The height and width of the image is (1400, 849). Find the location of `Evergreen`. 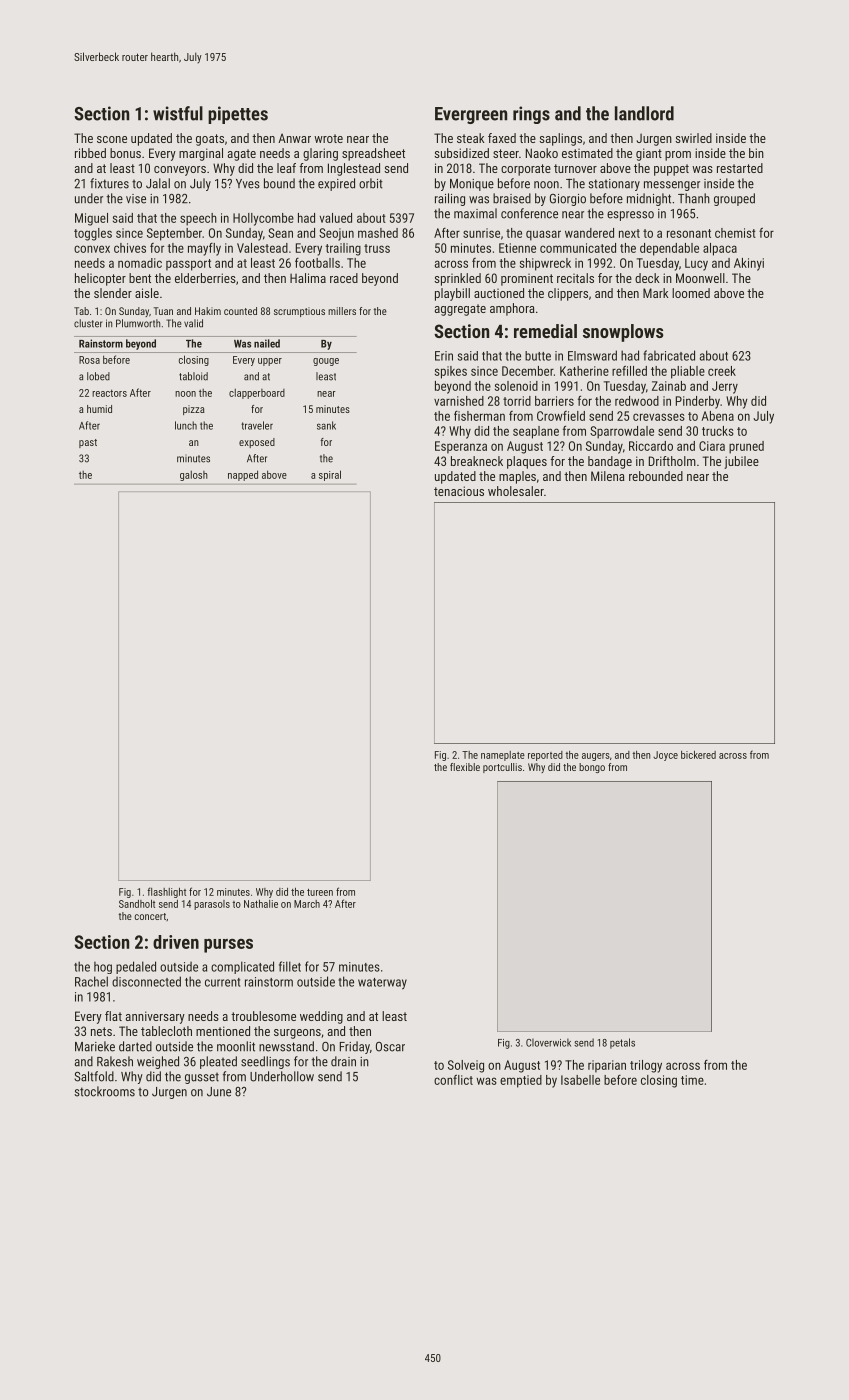

Evergreen is located at coordinates (471, 115).
